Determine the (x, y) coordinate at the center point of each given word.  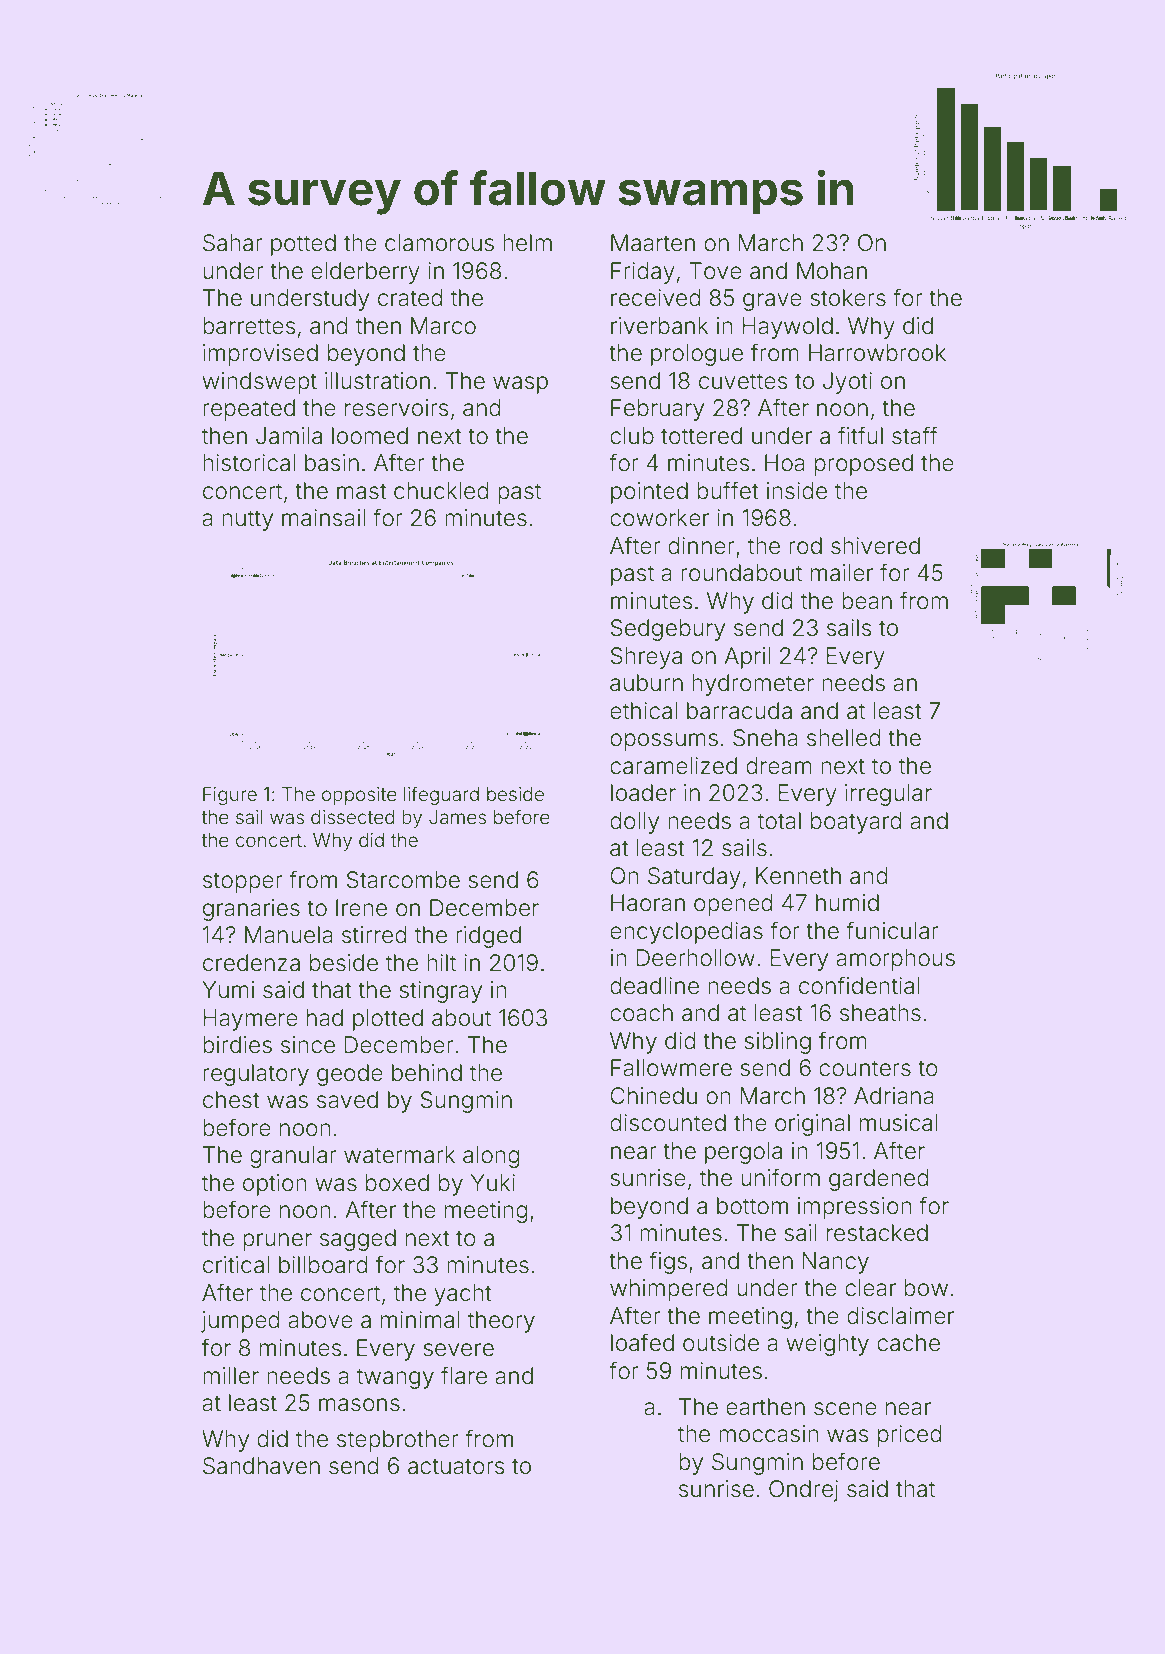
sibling (777, 1043)
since (308, 1045)
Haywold (787, 328)
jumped (240, 1322)
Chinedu (653, 1096)
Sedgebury (667, 630)
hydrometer (753, 685)
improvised (260, 355)
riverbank (660, 326)
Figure (230, 796)
